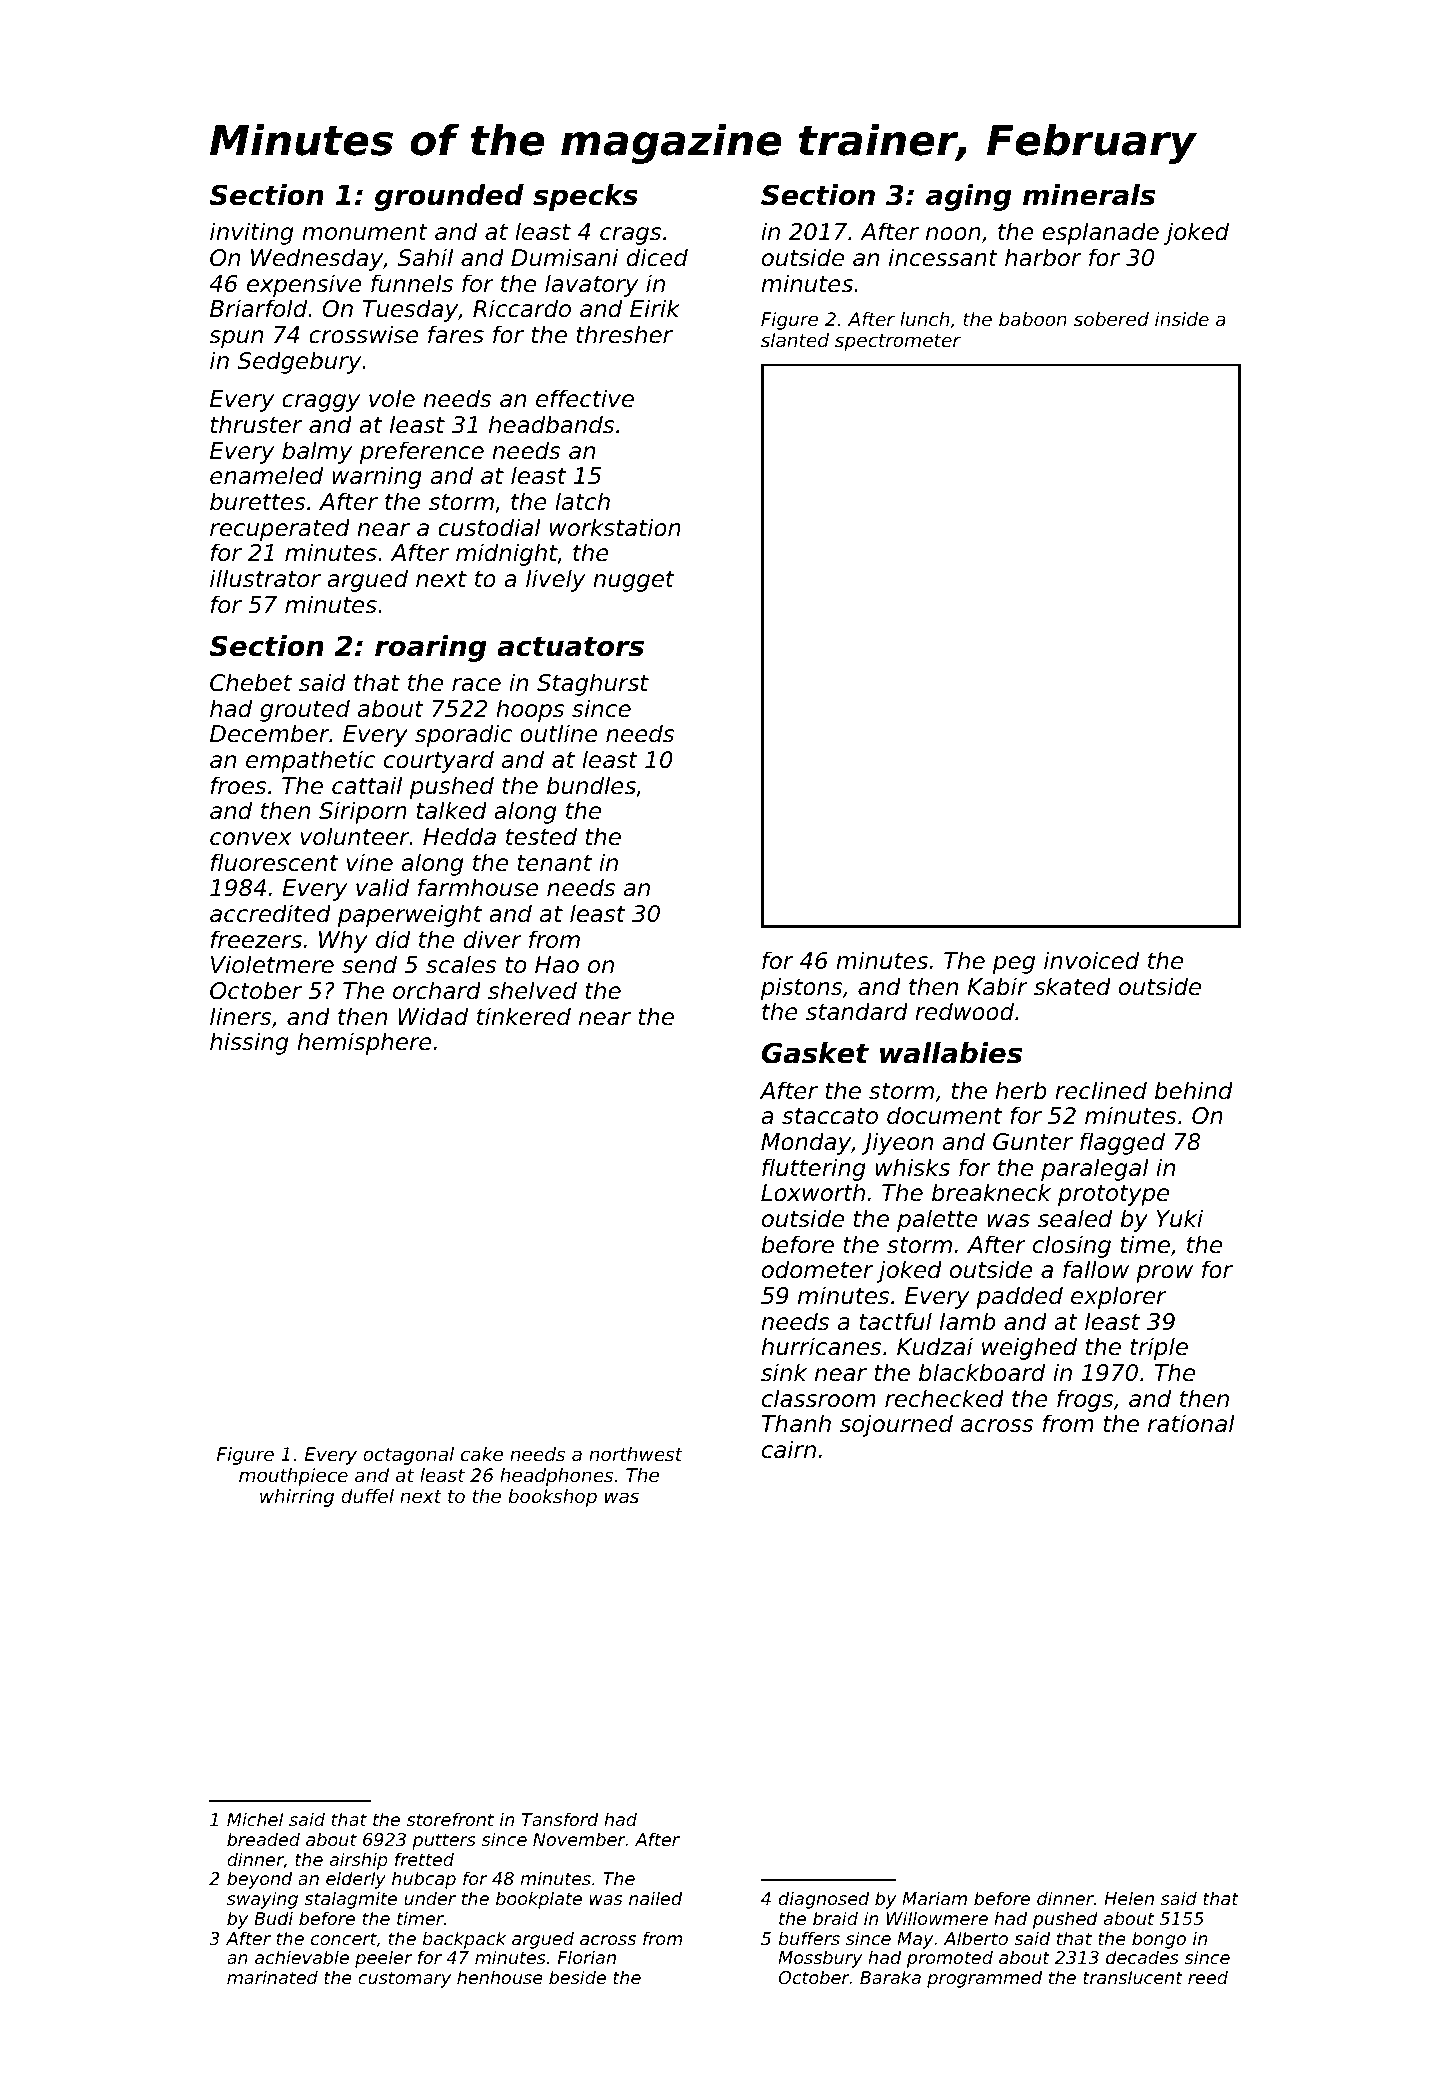 This page has width=1450, height=2100. Describe the element at coordinates (1089, 195) in the page. I see `minerals` at that location.
